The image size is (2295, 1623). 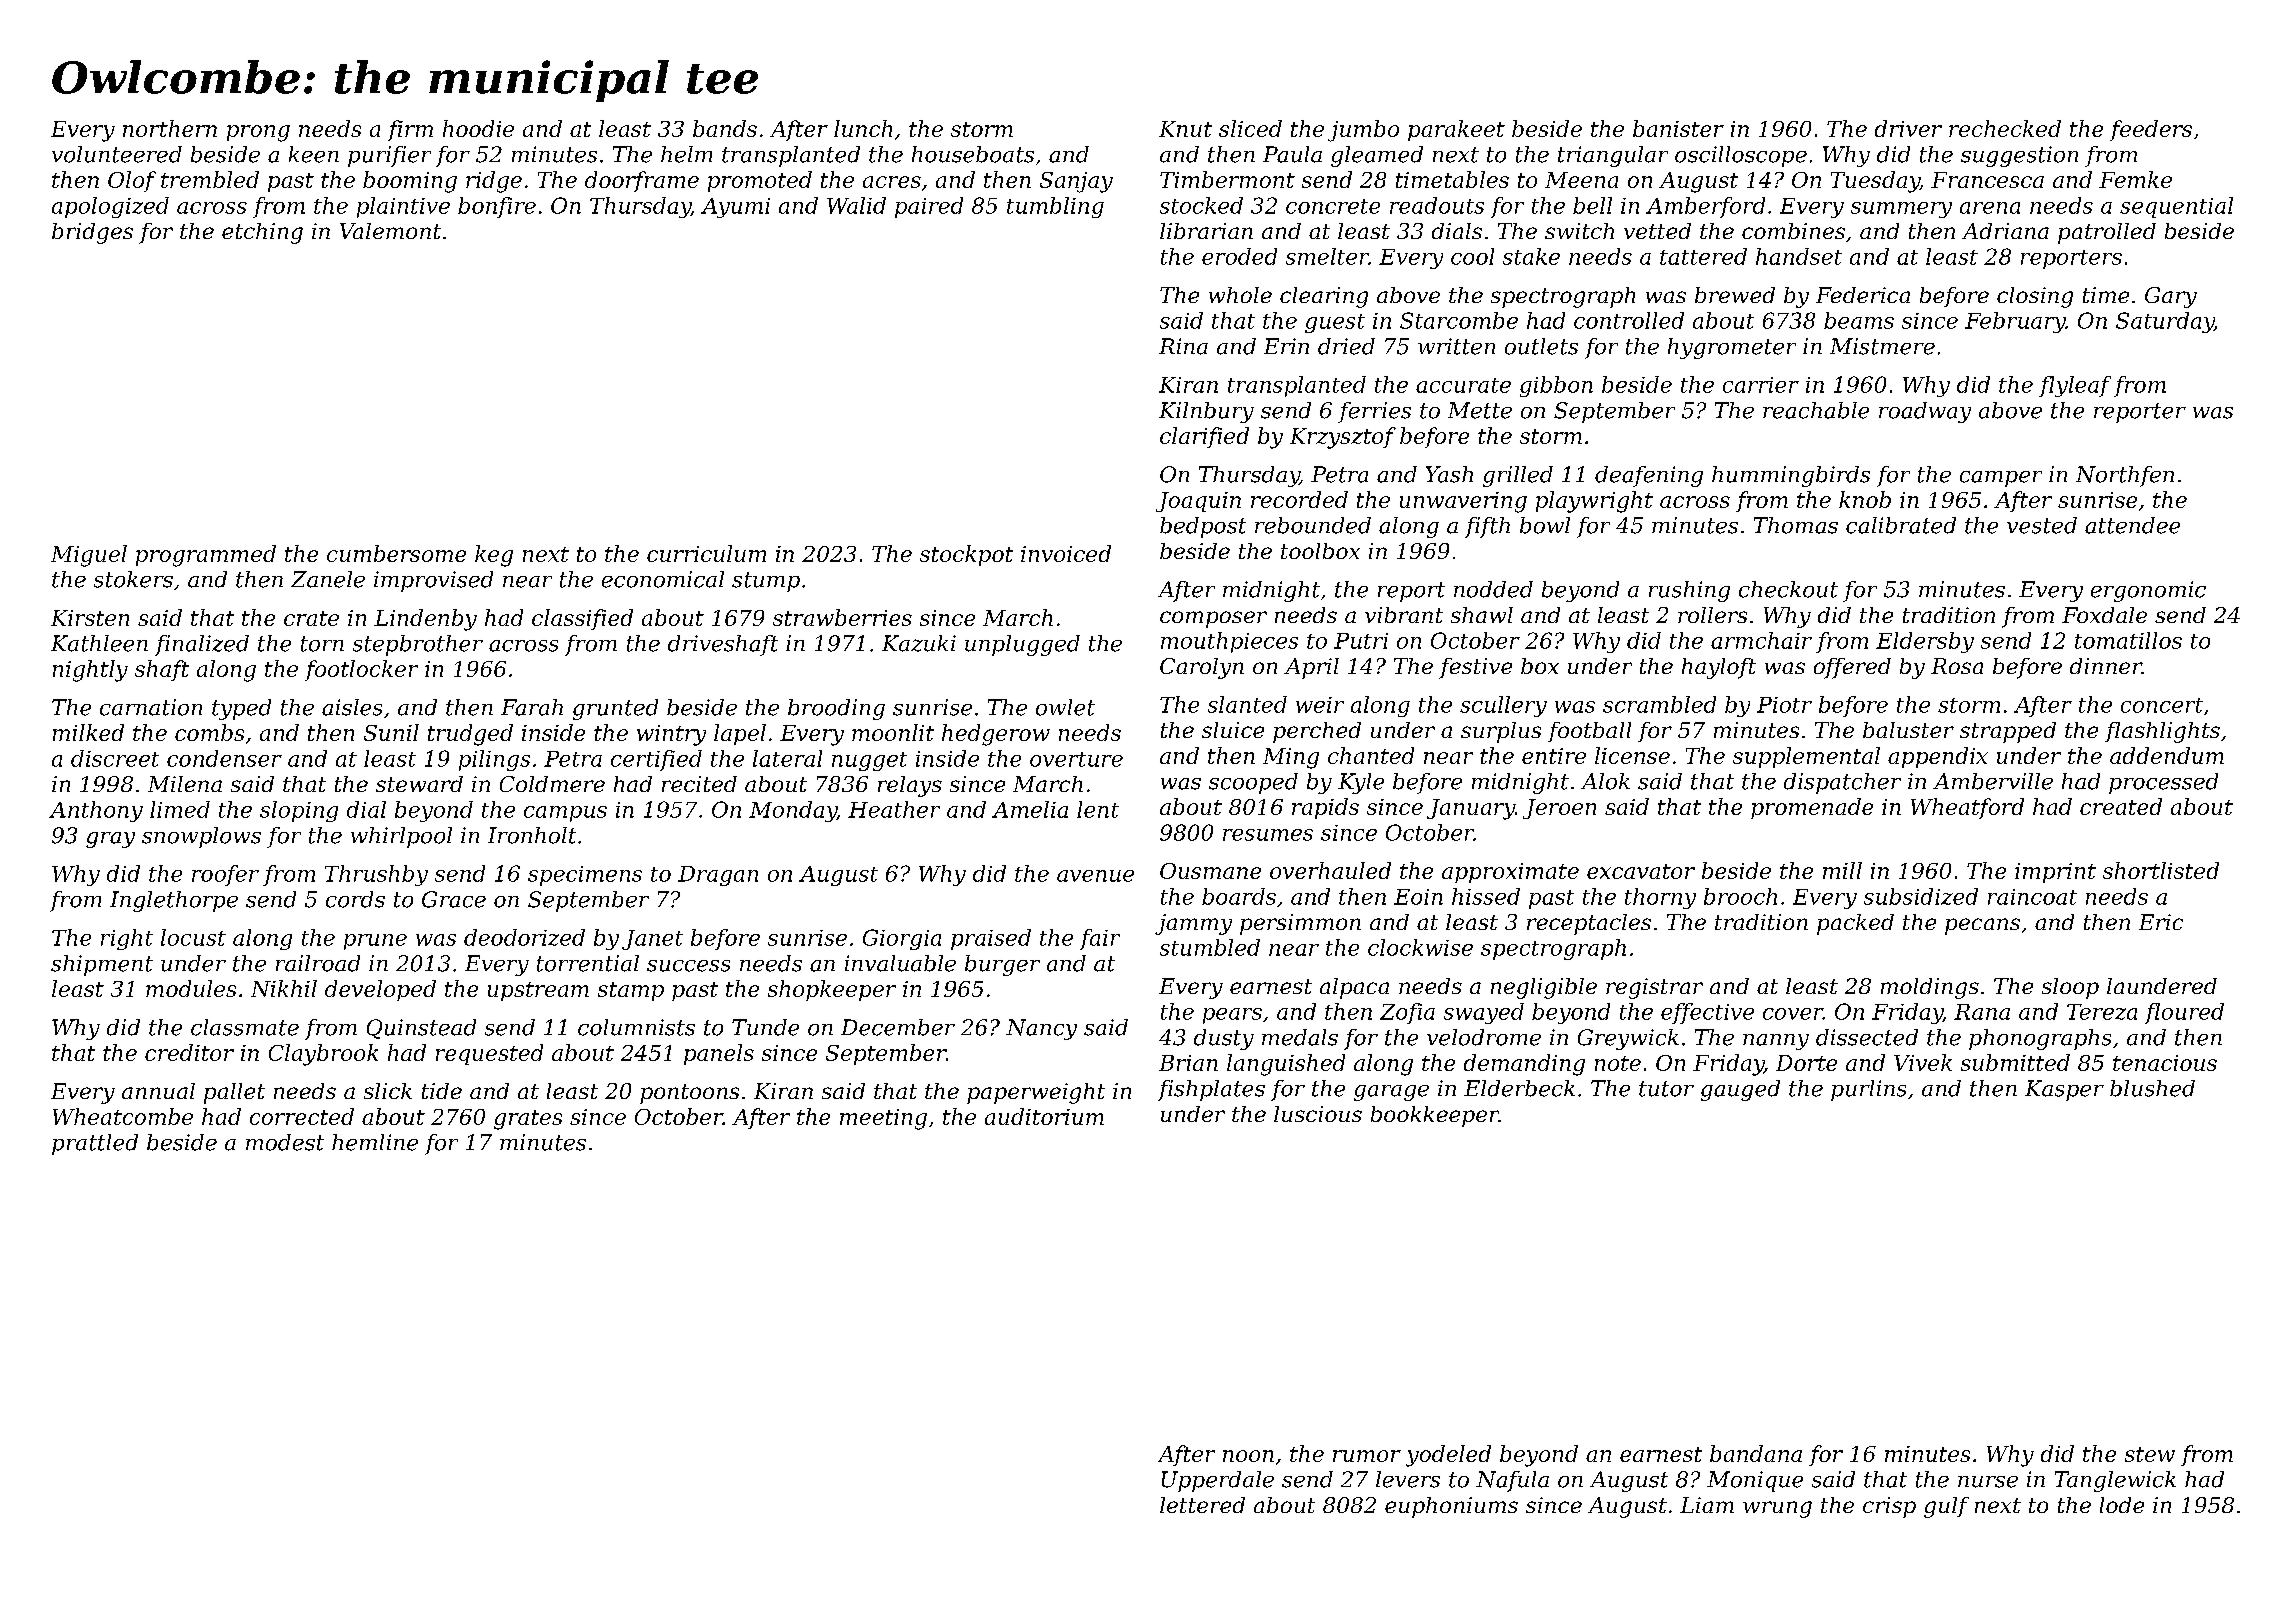 What do you see at coordinates (110, 207) in the screenshot?
I see `apologized` at bounding box center [110, 207].
